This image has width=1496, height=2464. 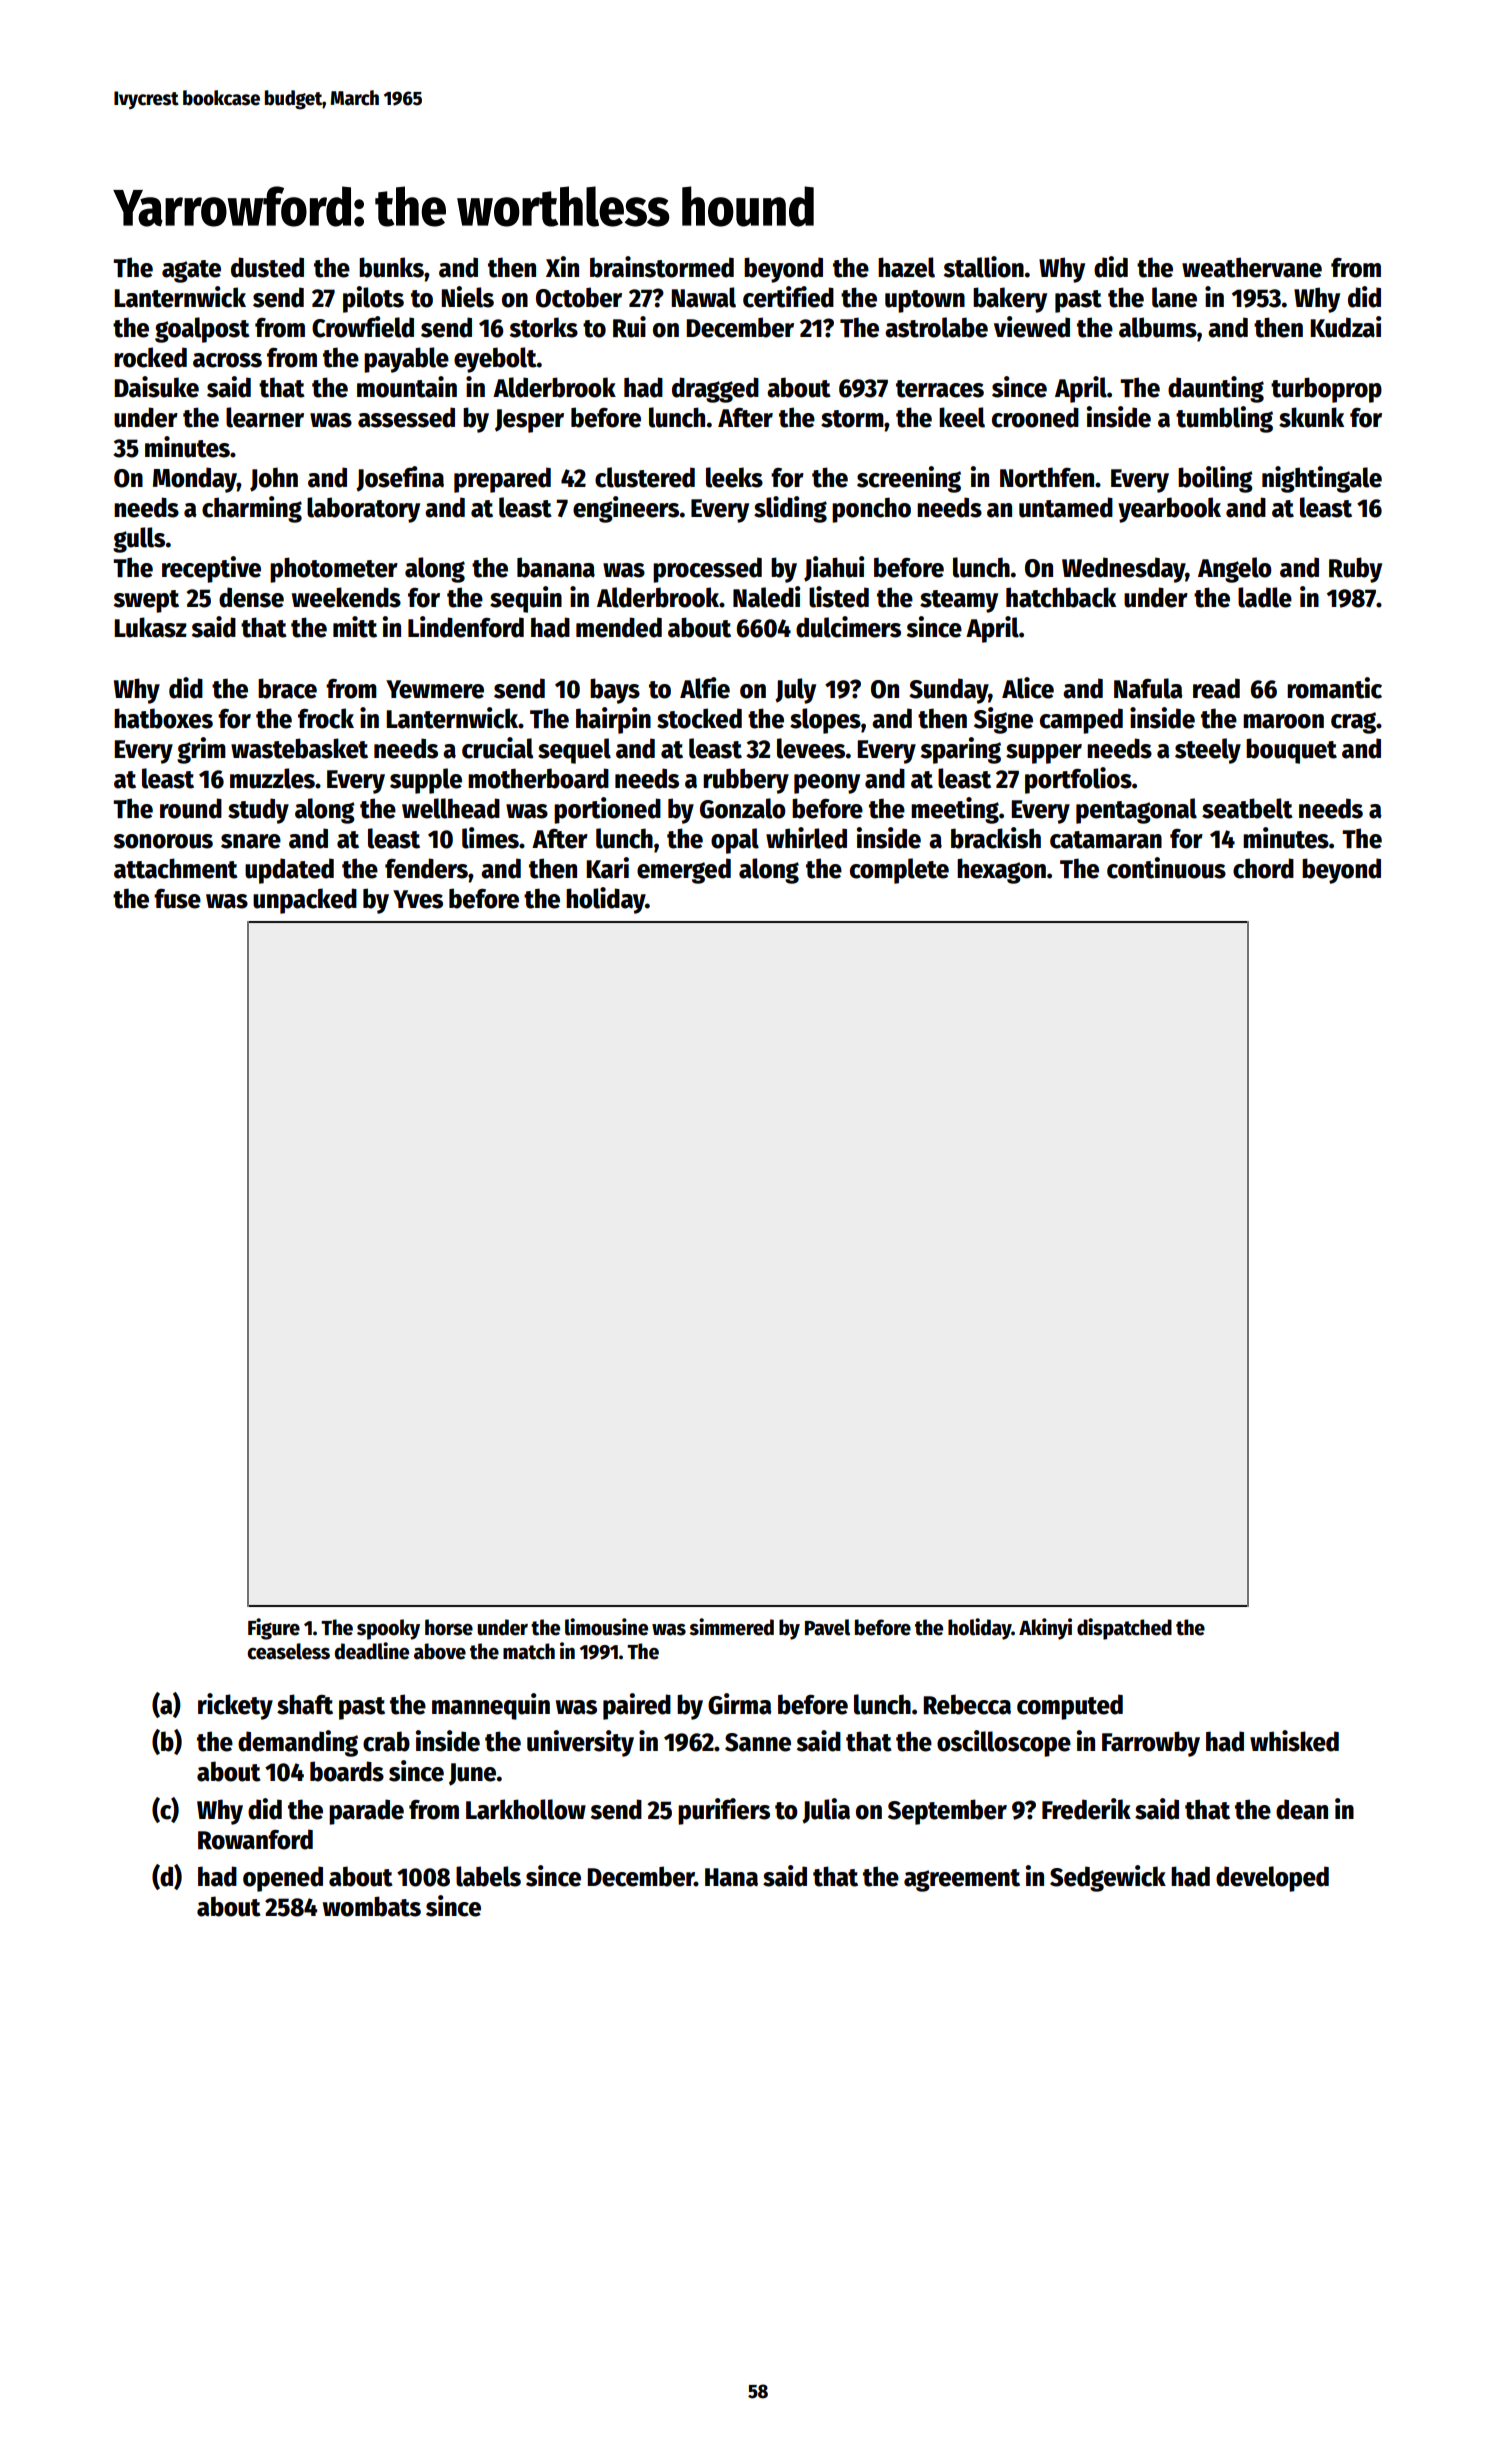 What do you see at coordinates (283, 1879) in the image?
I see `opened` at bounding box center [283, 1879].
